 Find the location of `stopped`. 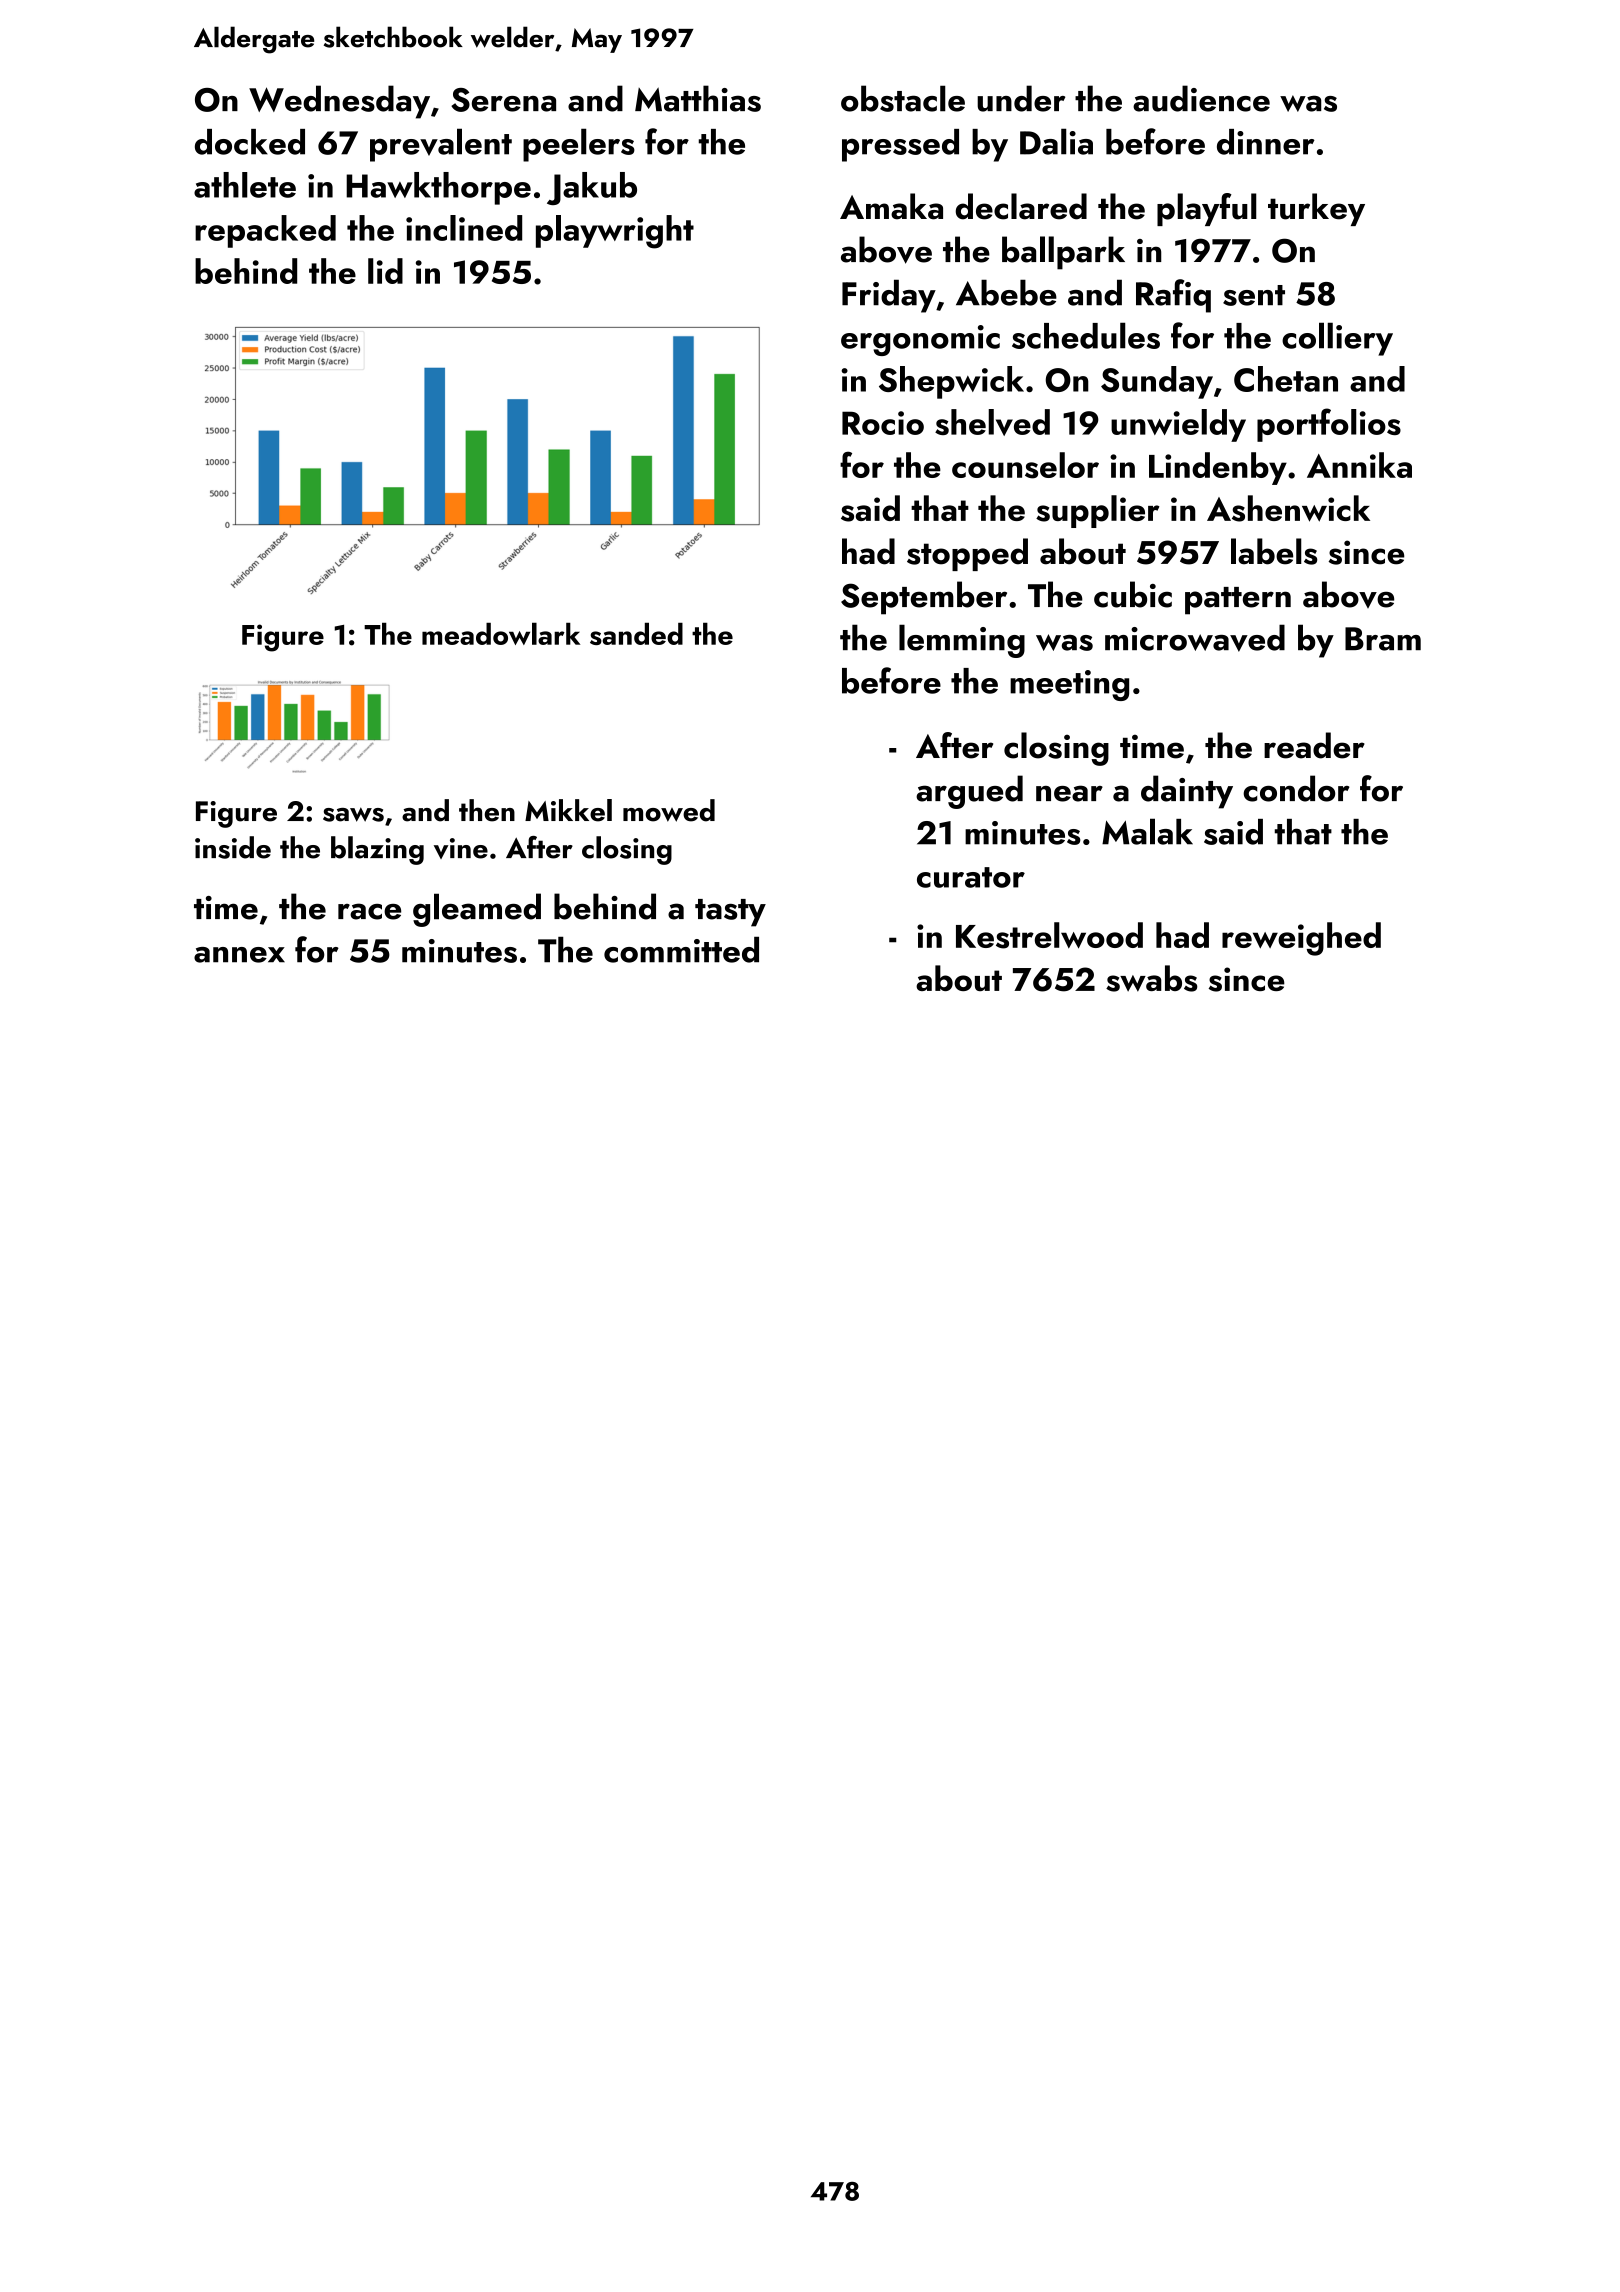

stopped is located at coordinates (967, 554).
